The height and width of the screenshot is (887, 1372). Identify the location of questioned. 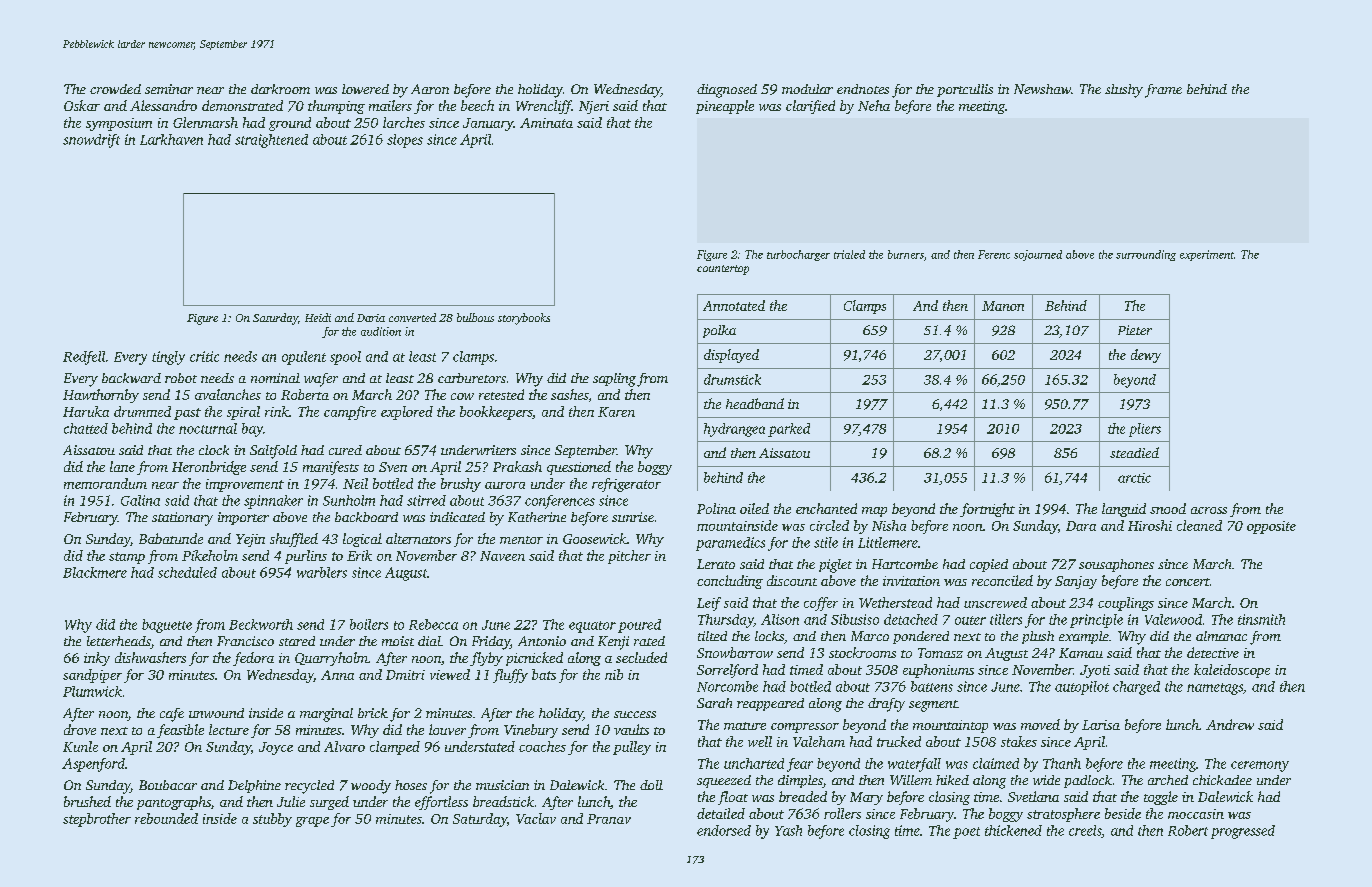
(579, 468).
